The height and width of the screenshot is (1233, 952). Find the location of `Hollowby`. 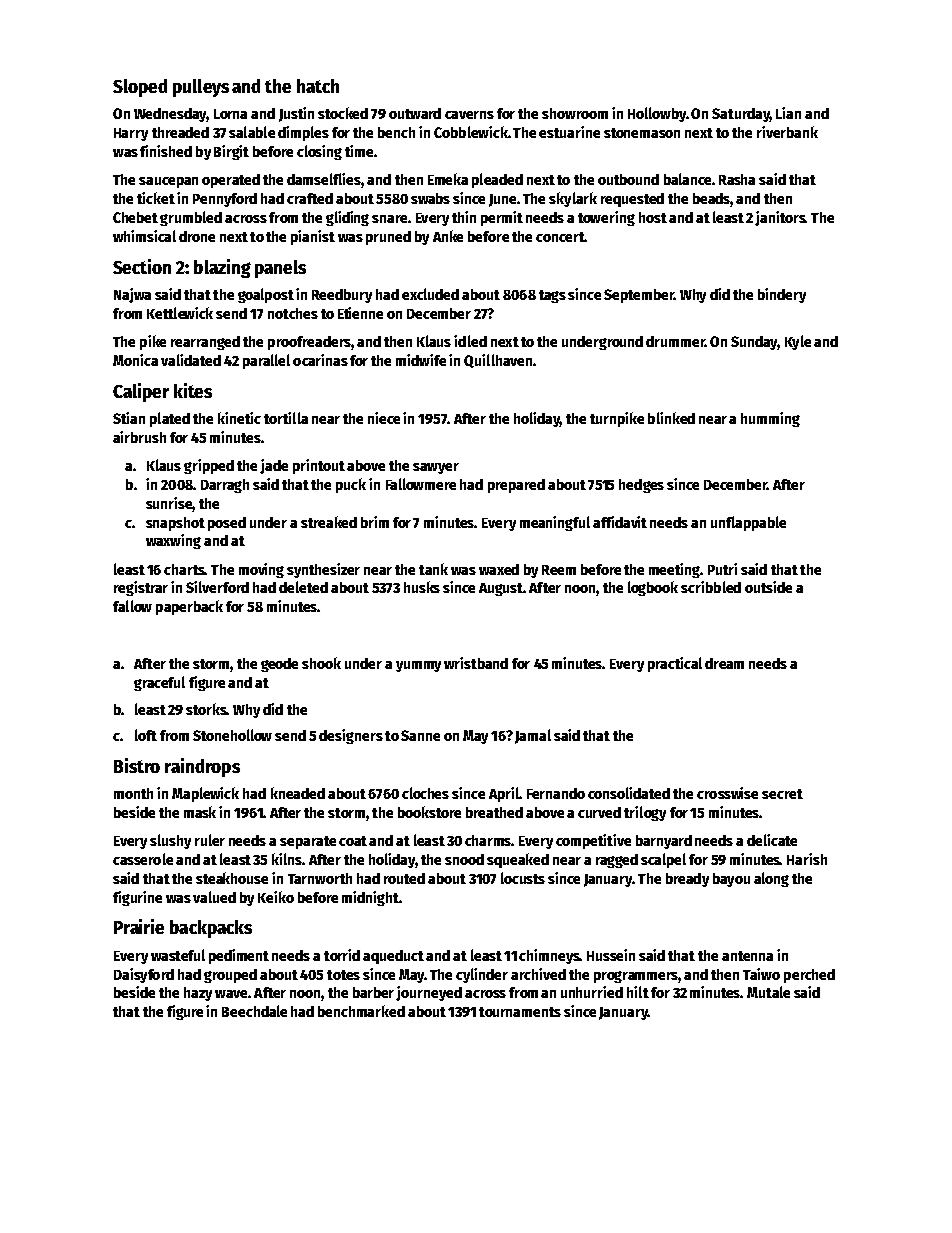

Hollowby is located at coordinates (657, 114).
